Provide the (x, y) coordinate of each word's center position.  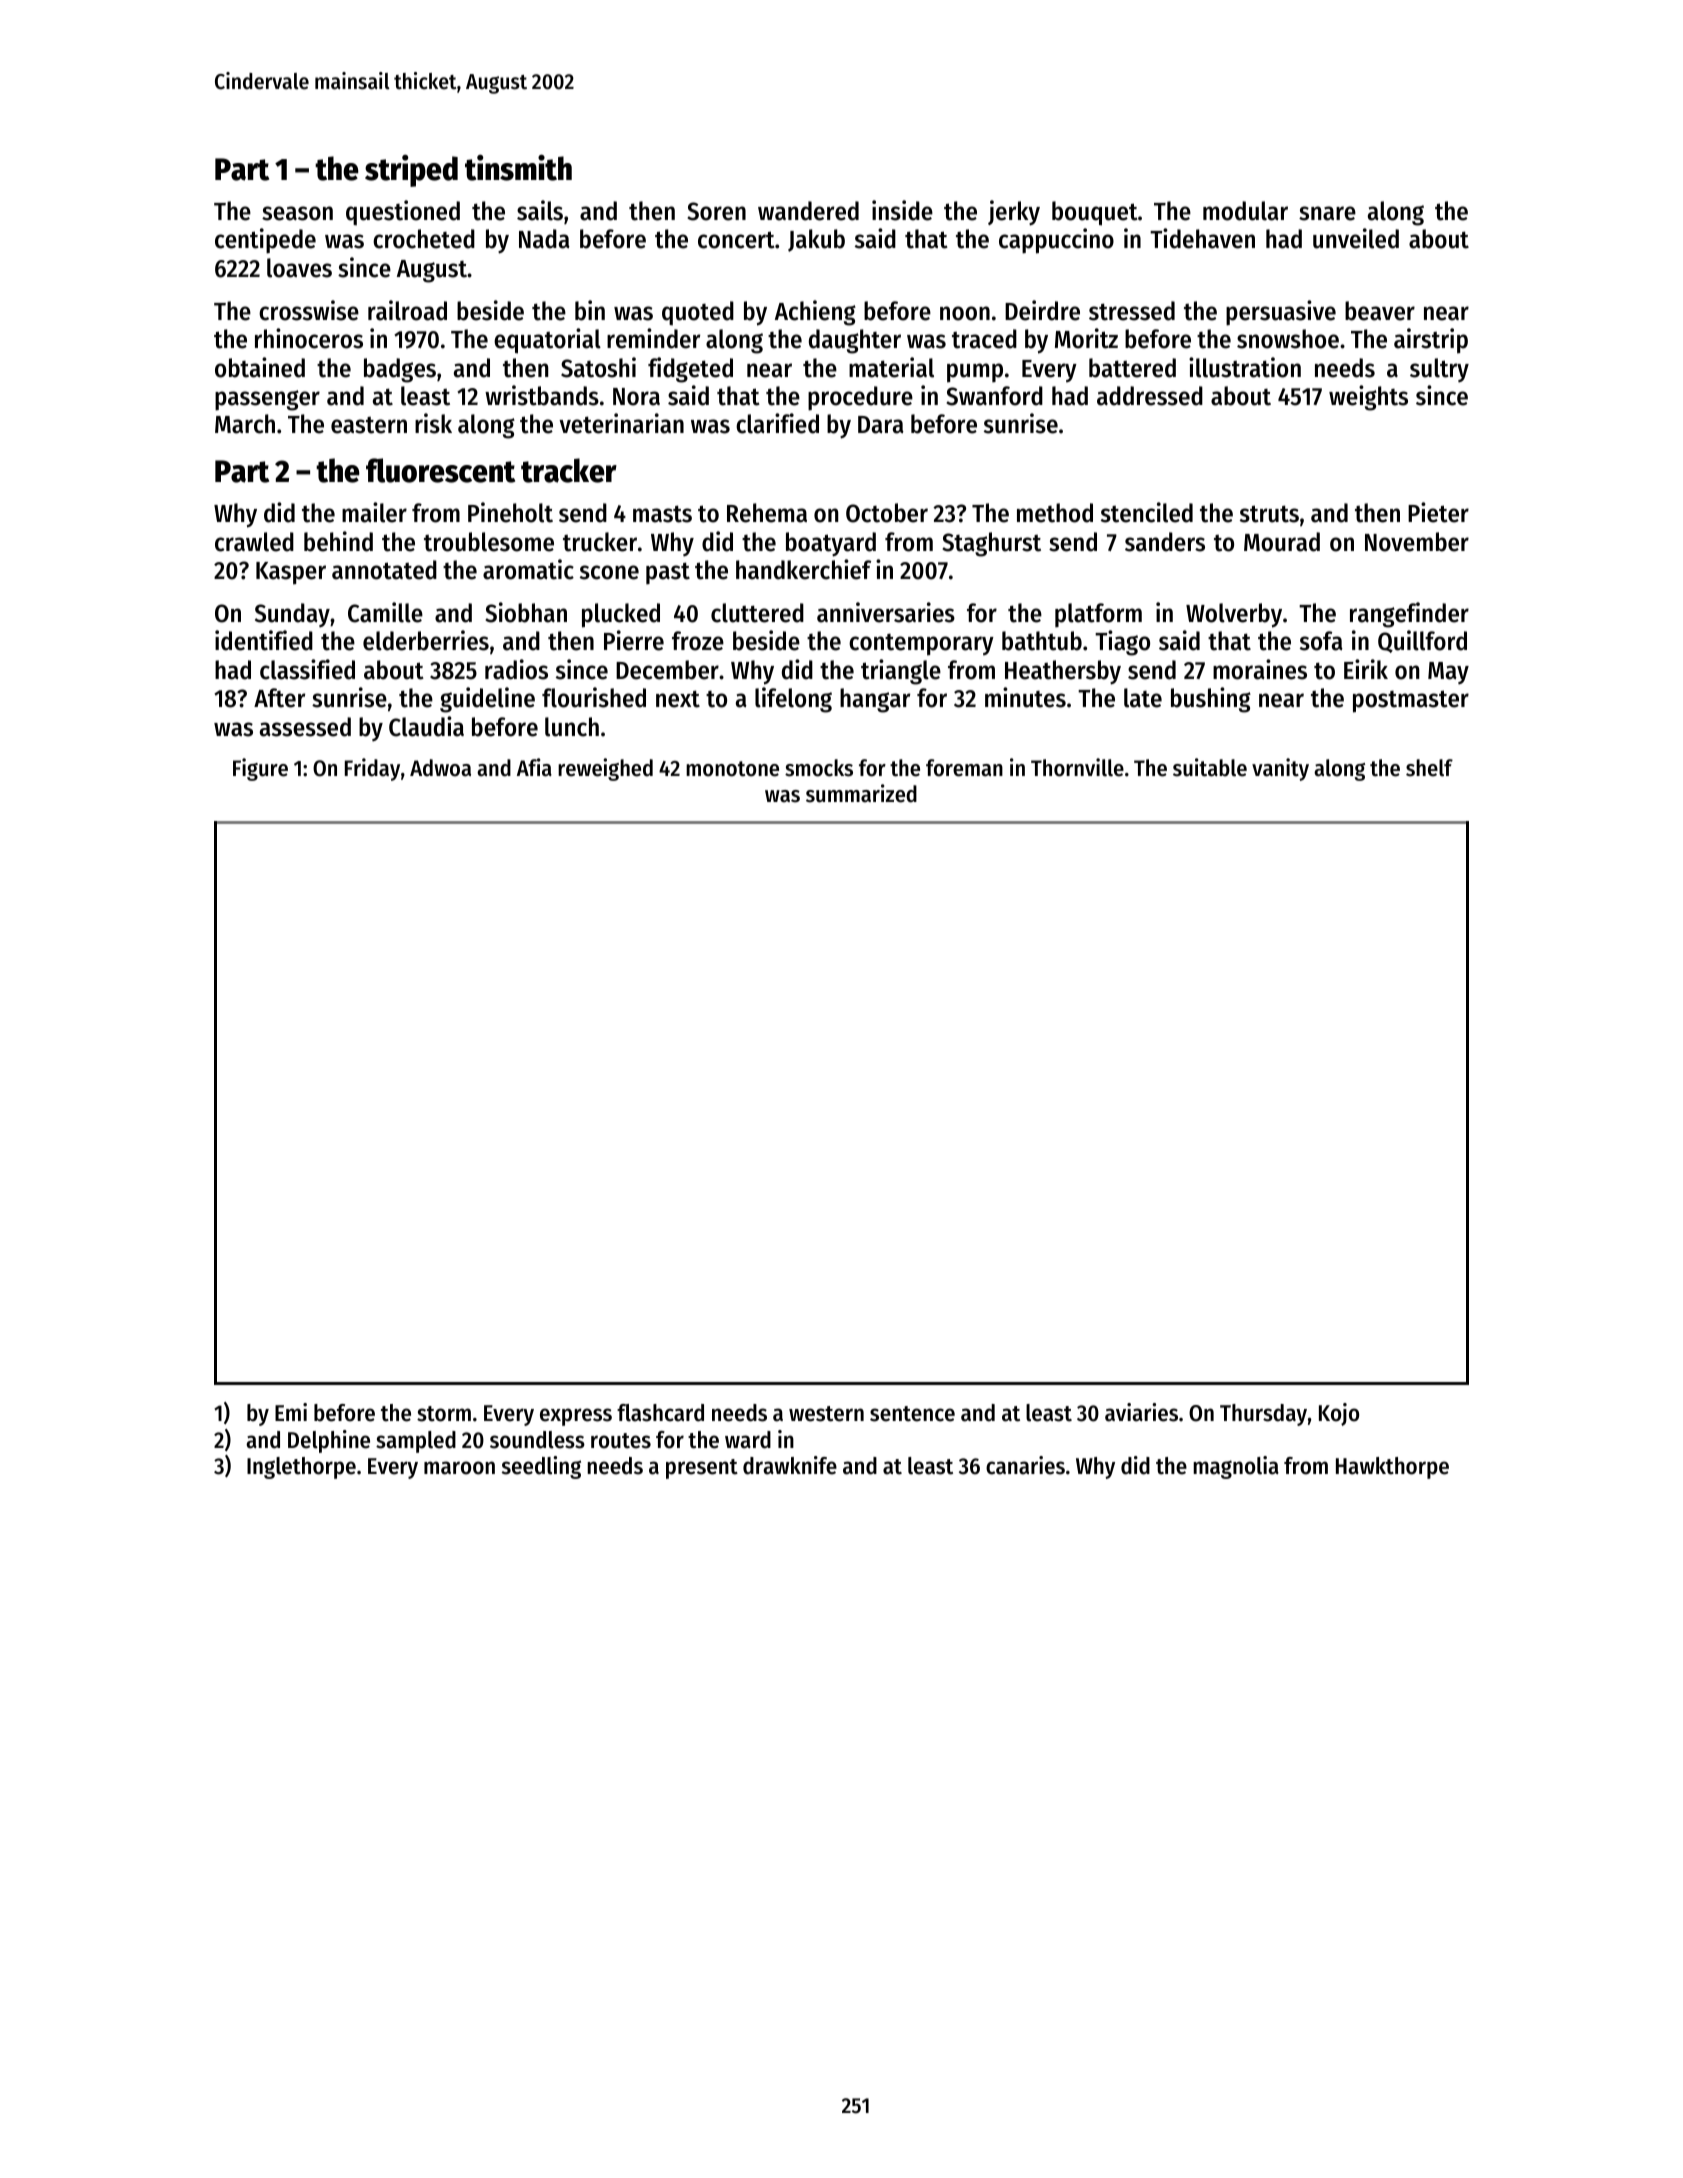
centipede (265, 241)
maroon (459, 1468)
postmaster (1411, 701)
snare (1327, 213)
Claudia (426, 726)
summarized (861, 793)
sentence (912, 1414)
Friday (372, 769)
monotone (732, 769)
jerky (1014, 213)
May (1448, 673)
